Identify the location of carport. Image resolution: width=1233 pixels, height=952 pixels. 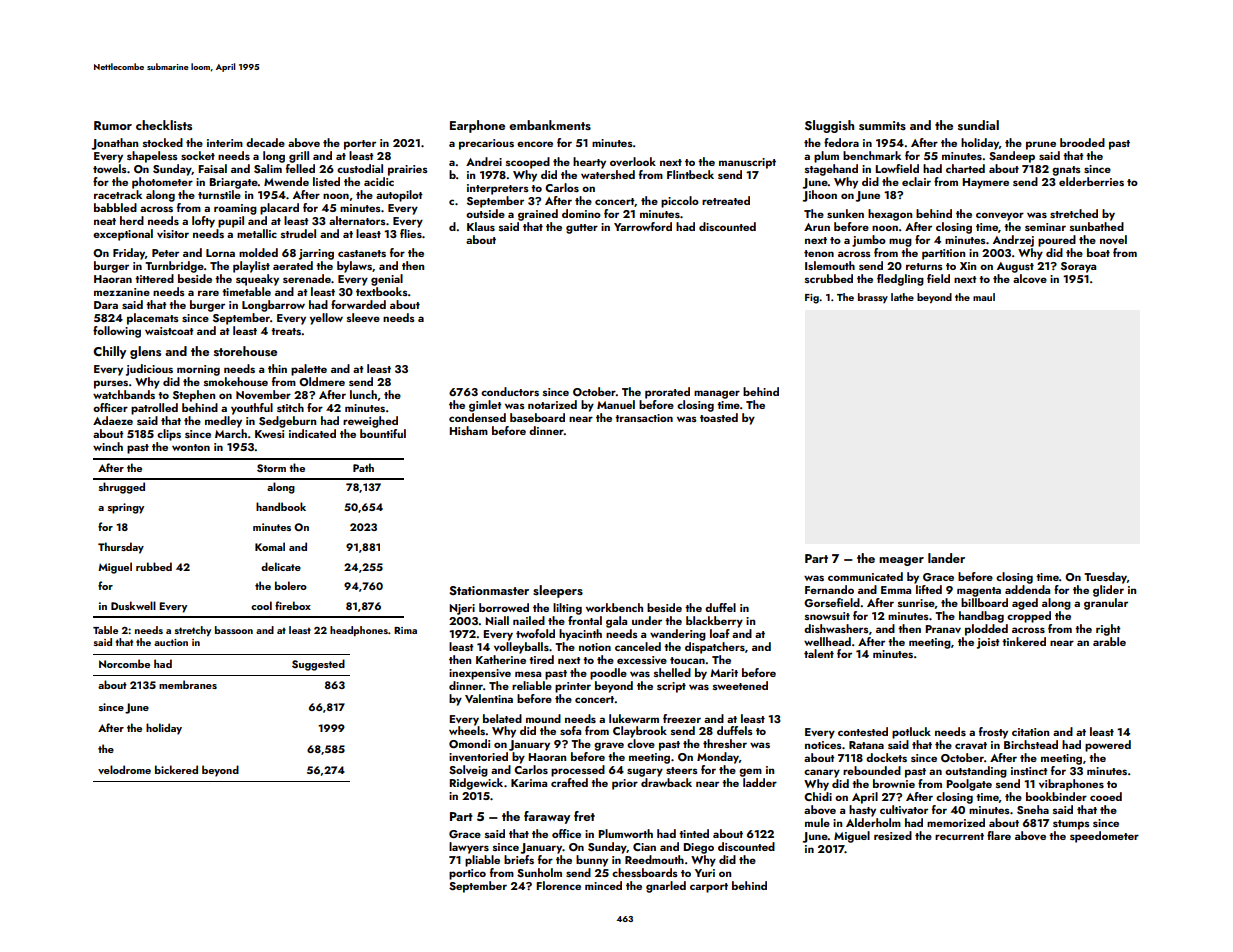
(709, 888).
